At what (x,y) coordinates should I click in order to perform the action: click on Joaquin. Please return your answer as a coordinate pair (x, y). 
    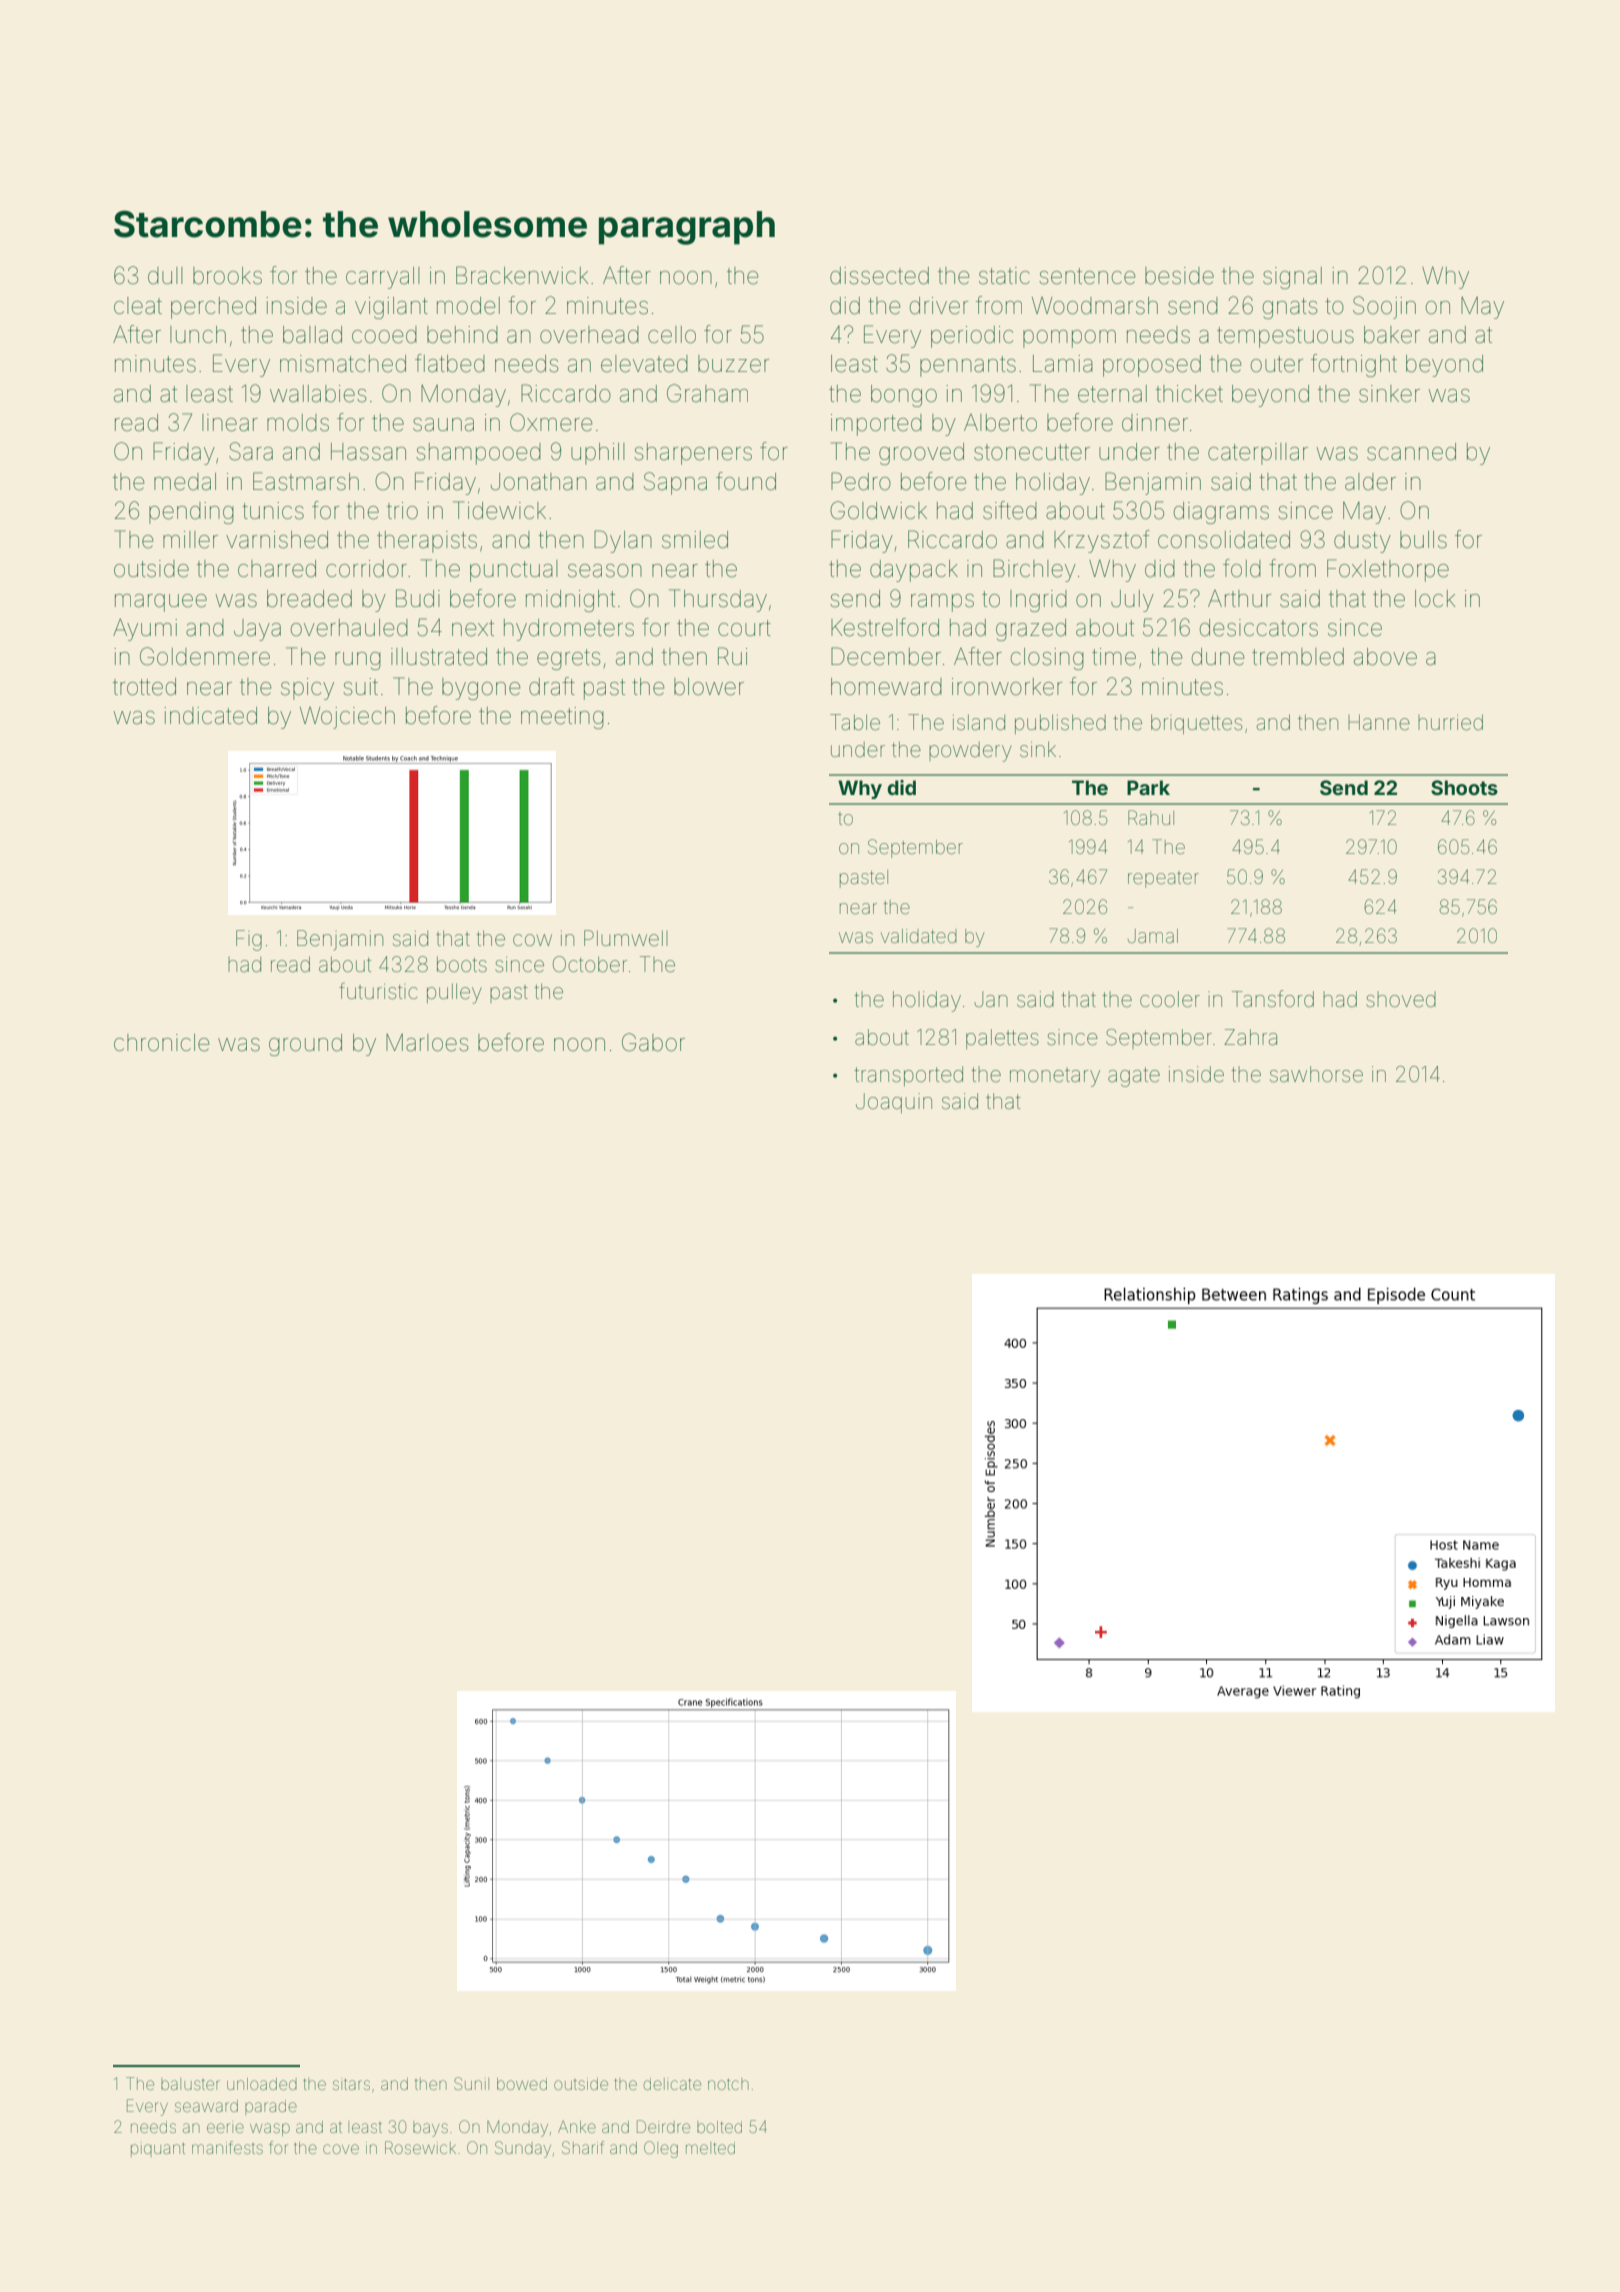
    Looking at the image, I should click on (894, 1103).
